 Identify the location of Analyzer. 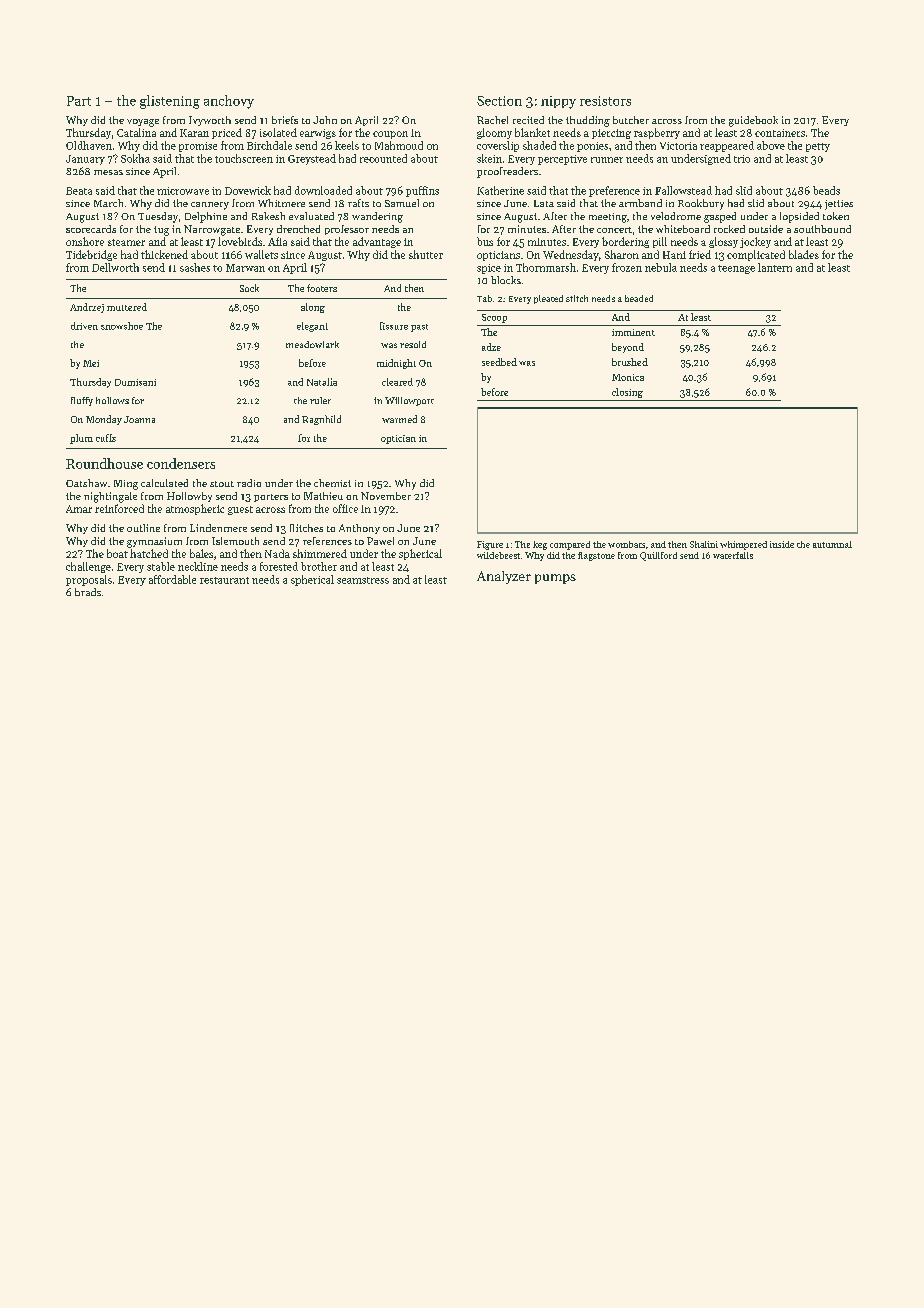
(504, 577).
